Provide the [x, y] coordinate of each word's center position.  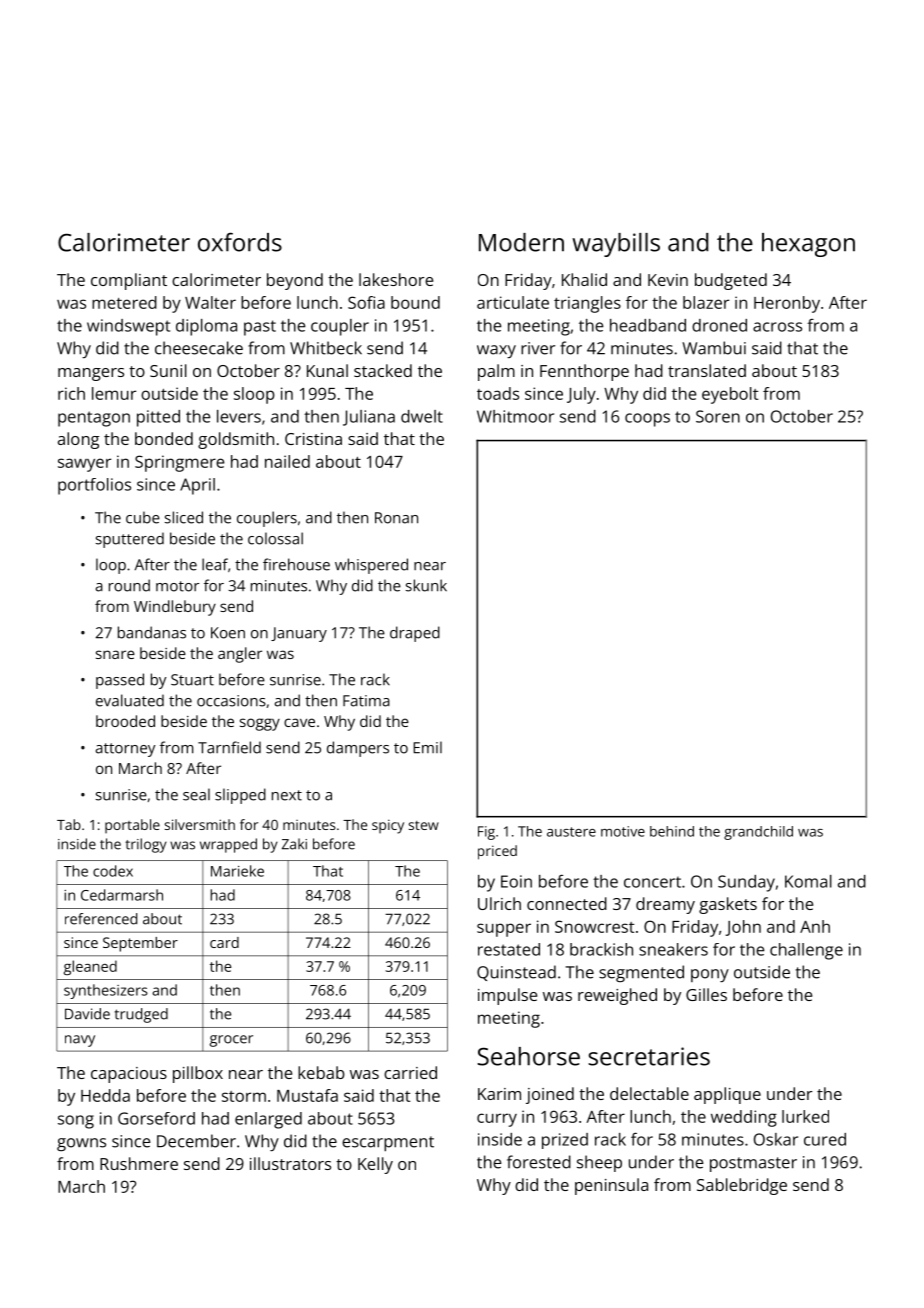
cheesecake [199, 348]
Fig [486, 833]
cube [143, 517]
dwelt [422, 416]
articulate [513, 302]
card [224, 942]
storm [244, 1096]
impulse [507, 996]
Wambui [714, 348]
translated [707, 370]
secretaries [649, 1056]
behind [672, 831]
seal [196, 794]
